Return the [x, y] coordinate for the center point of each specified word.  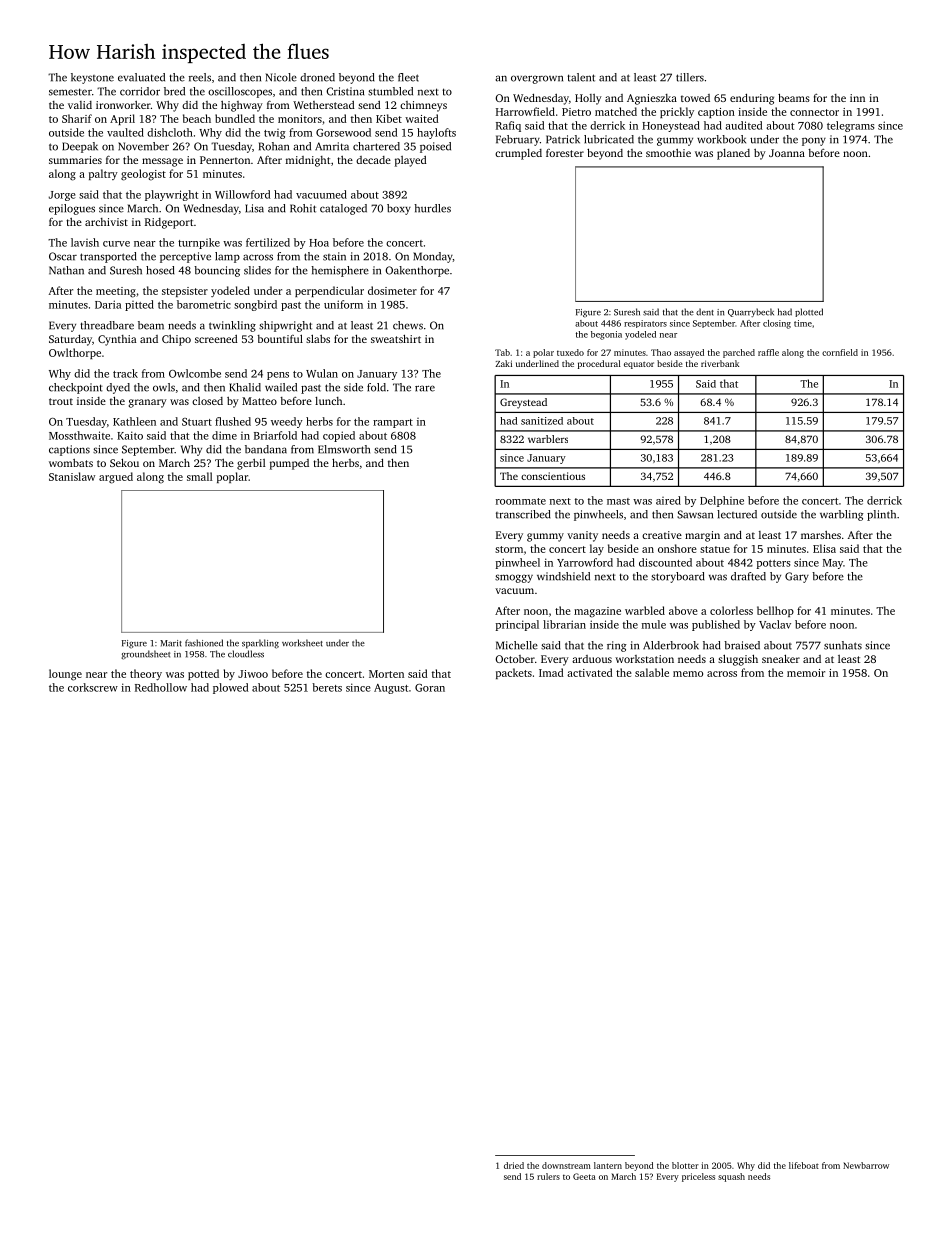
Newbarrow [866, 1165]
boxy [399, 209]
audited [744, 125]
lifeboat [804, 1165]
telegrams [850, 126]
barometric [204, 304]
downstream [566, 1165]
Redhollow [161, 687]
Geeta [584, 1176]
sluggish [738, 660]
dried [514, 1165]
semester [70, 92]
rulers [548, 1176]
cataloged [343, 209]
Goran [430, 688]
